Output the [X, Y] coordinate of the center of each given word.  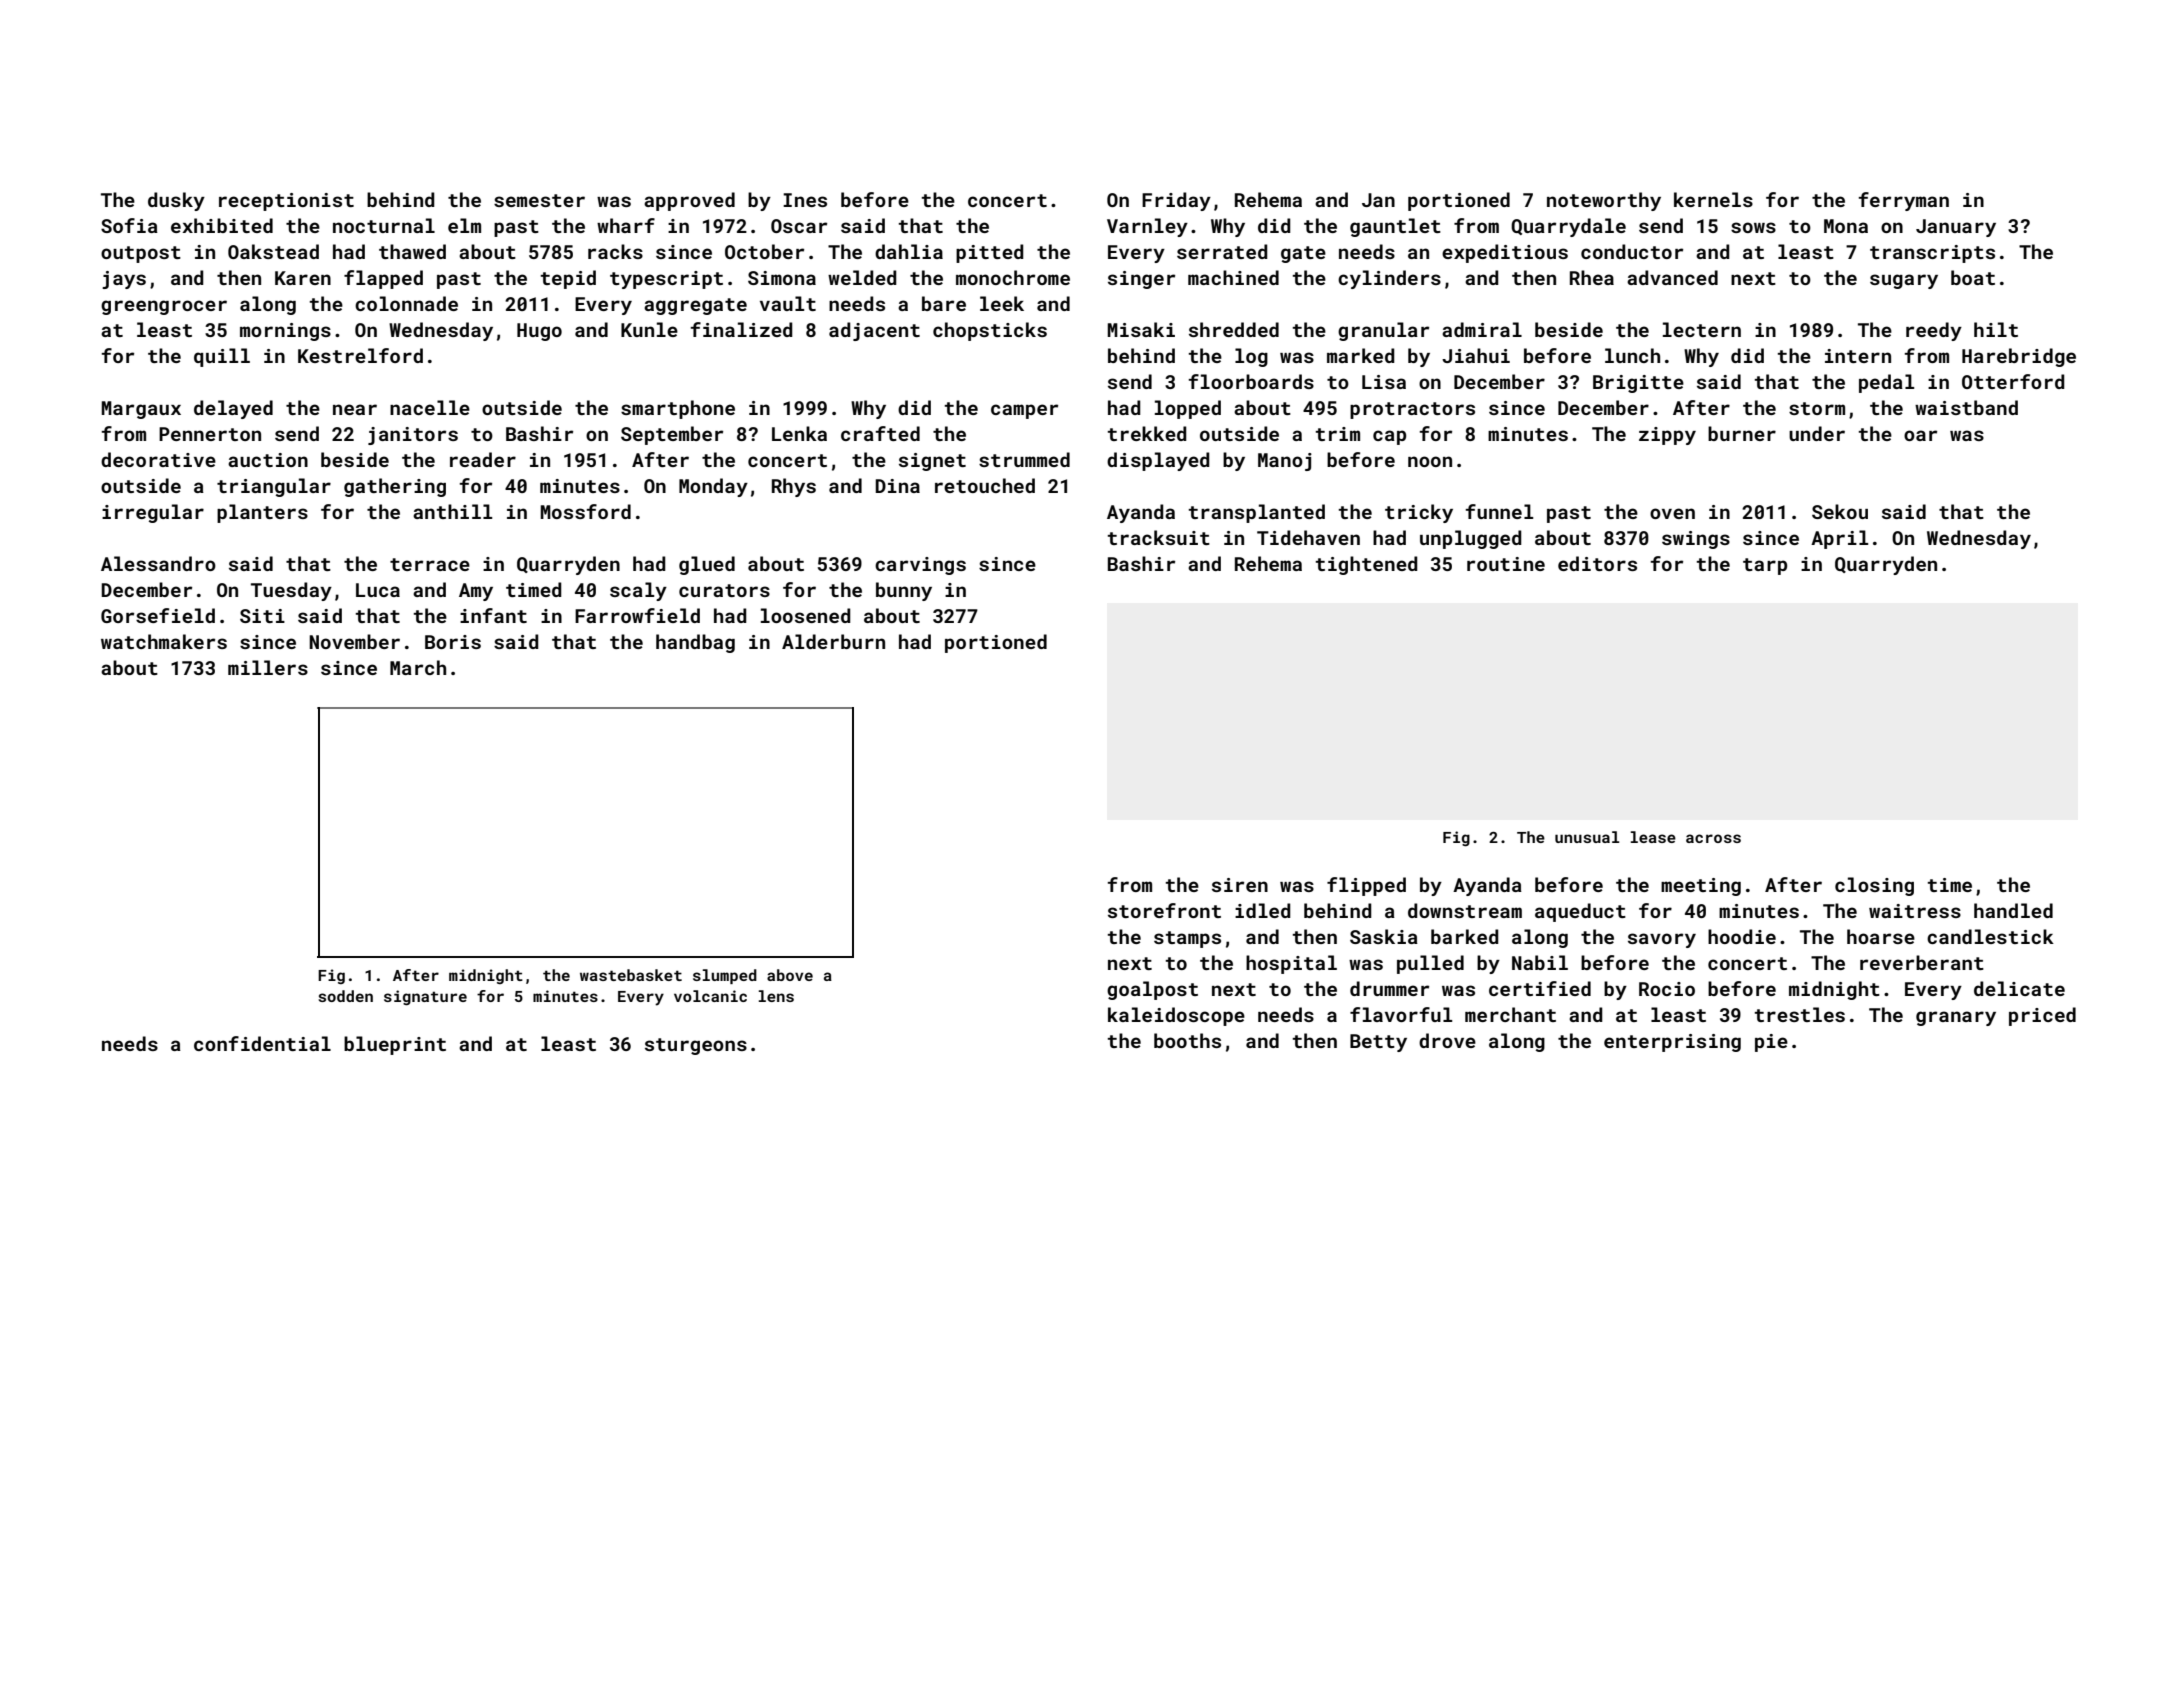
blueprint [395, 1045]
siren [1240, 885]
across [1713, 838]
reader [483, 459]
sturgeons [696, 1046]
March [418, 667]
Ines [805, 200]
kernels [1713, 199]
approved [689, 201]
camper [1024, 411]
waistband [1966, 407]
